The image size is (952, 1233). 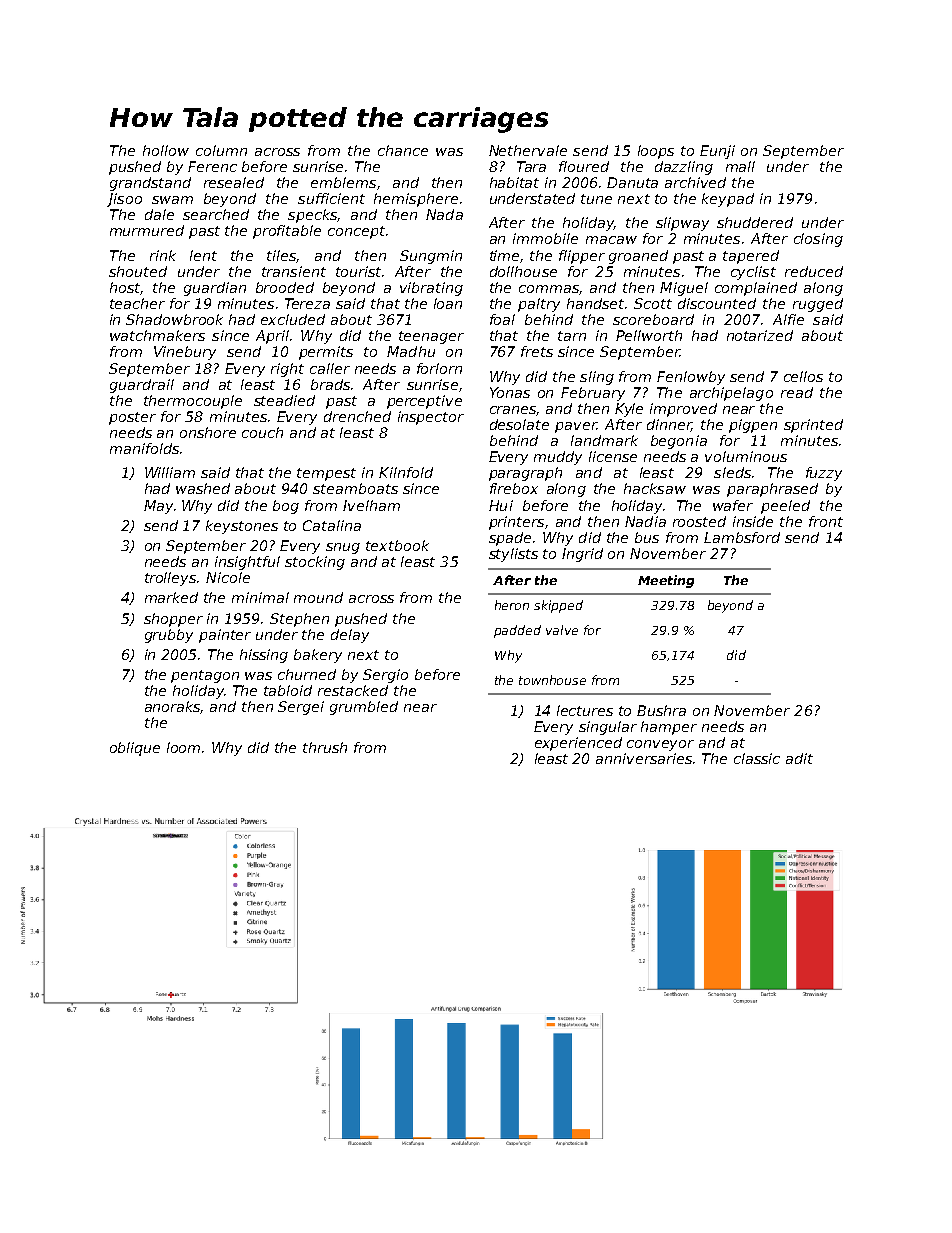 What do you see at coordinates (717, 152) in the document?
I see `Eunji` at bounding box center [717, 152].
